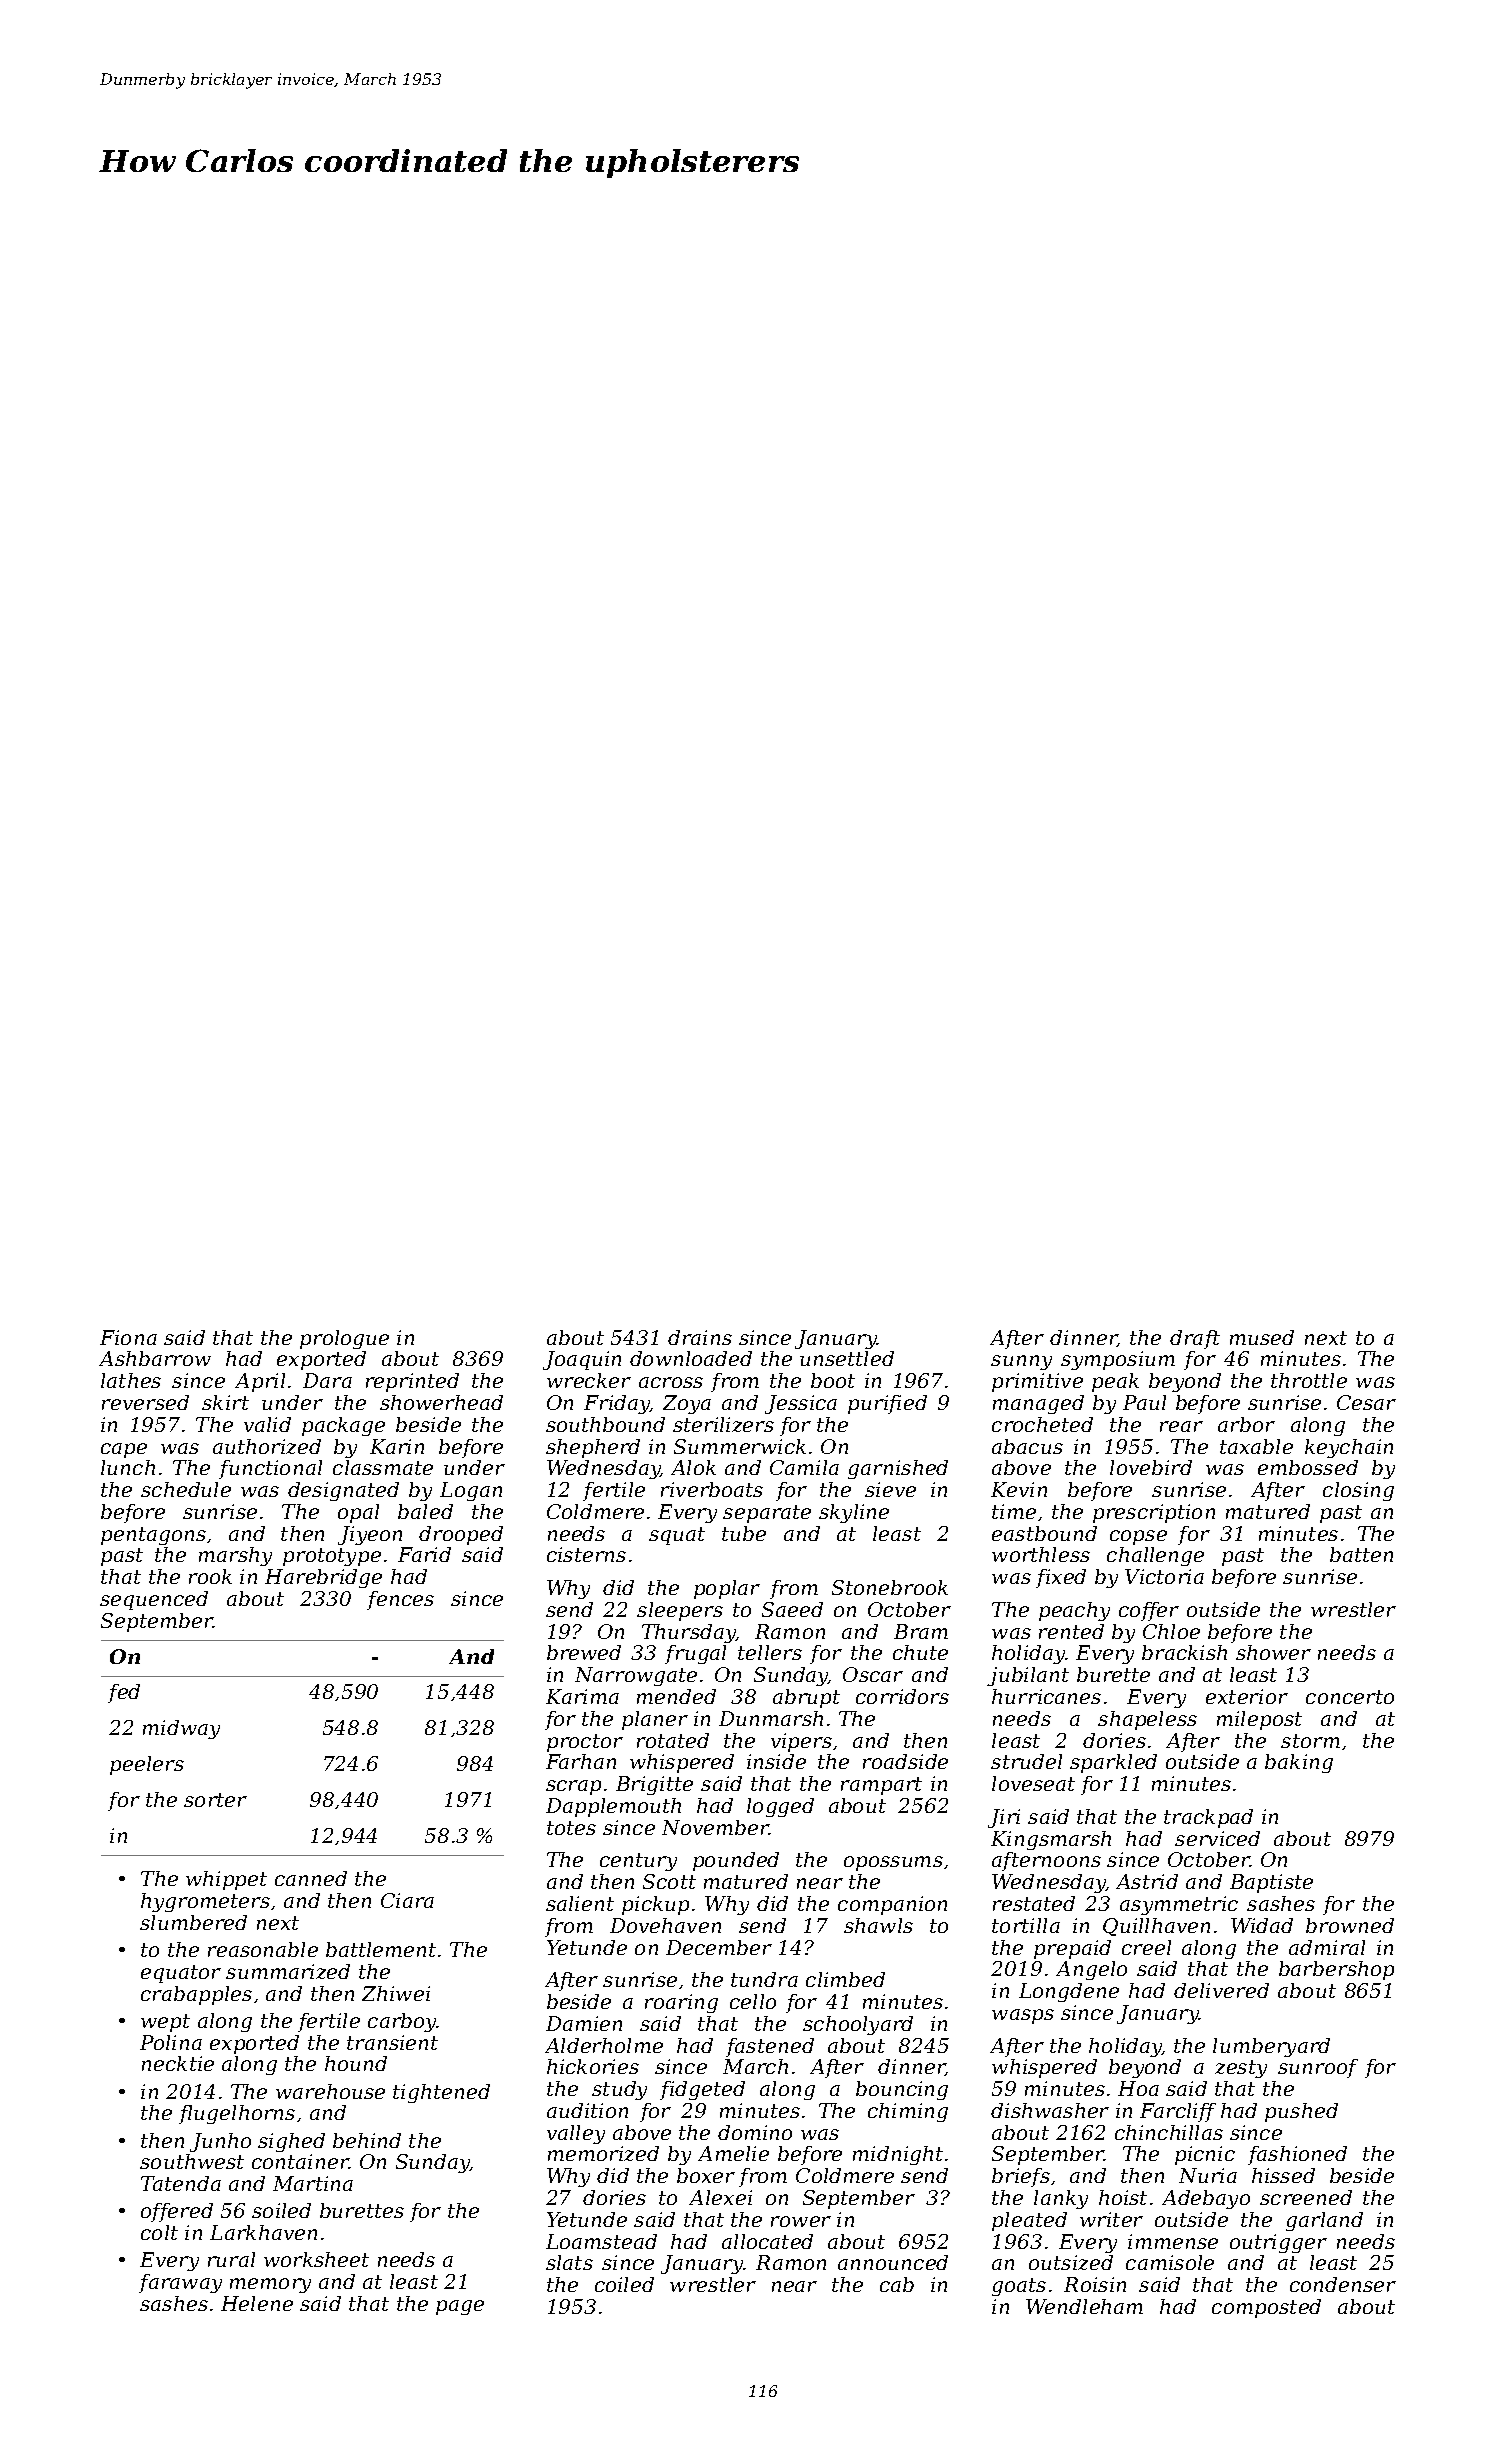  Describe the element at coordinates (159, 2232) in the document. I see `colt` at that location.
